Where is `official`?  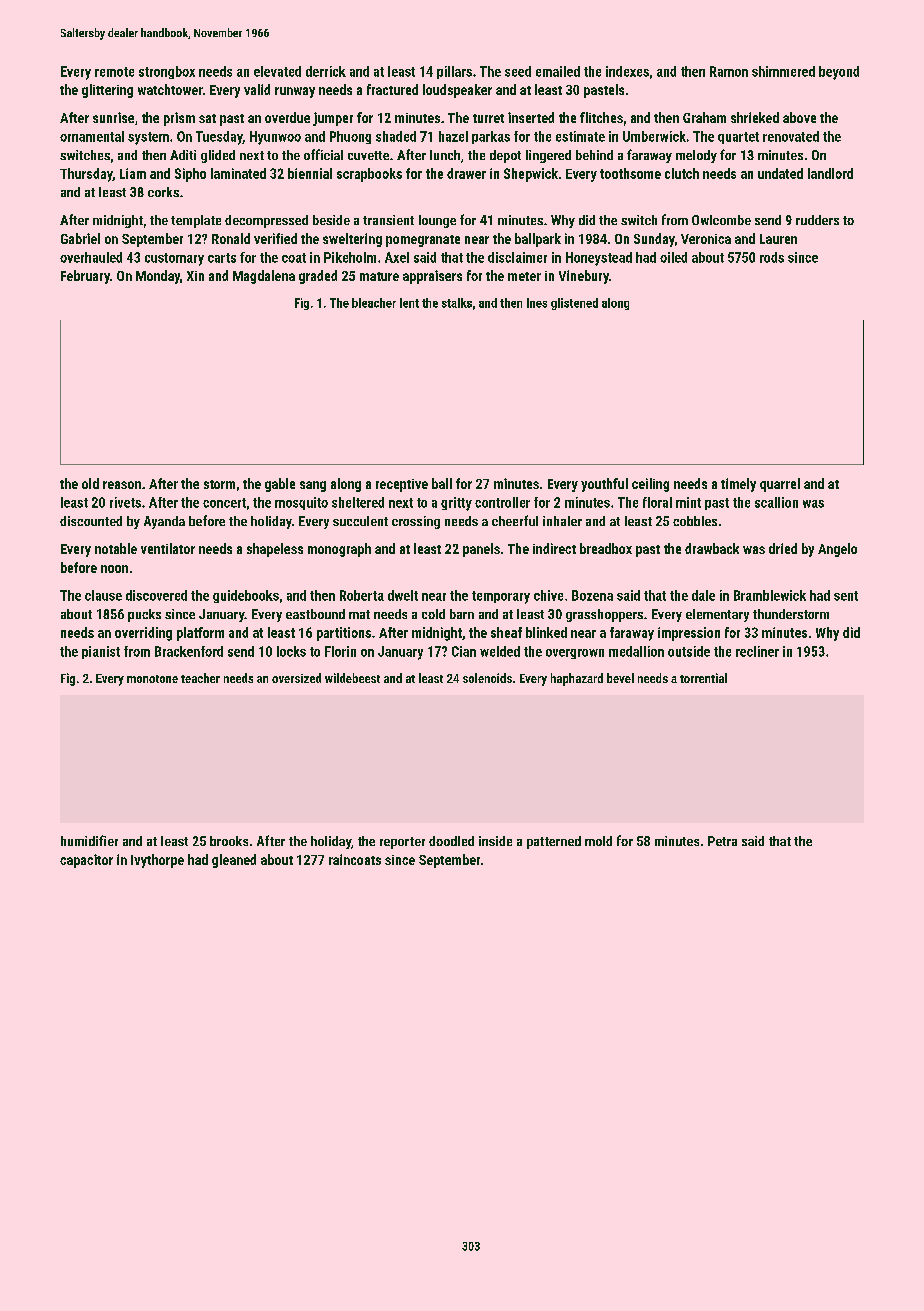
official is located at coordinates (323, 154).
